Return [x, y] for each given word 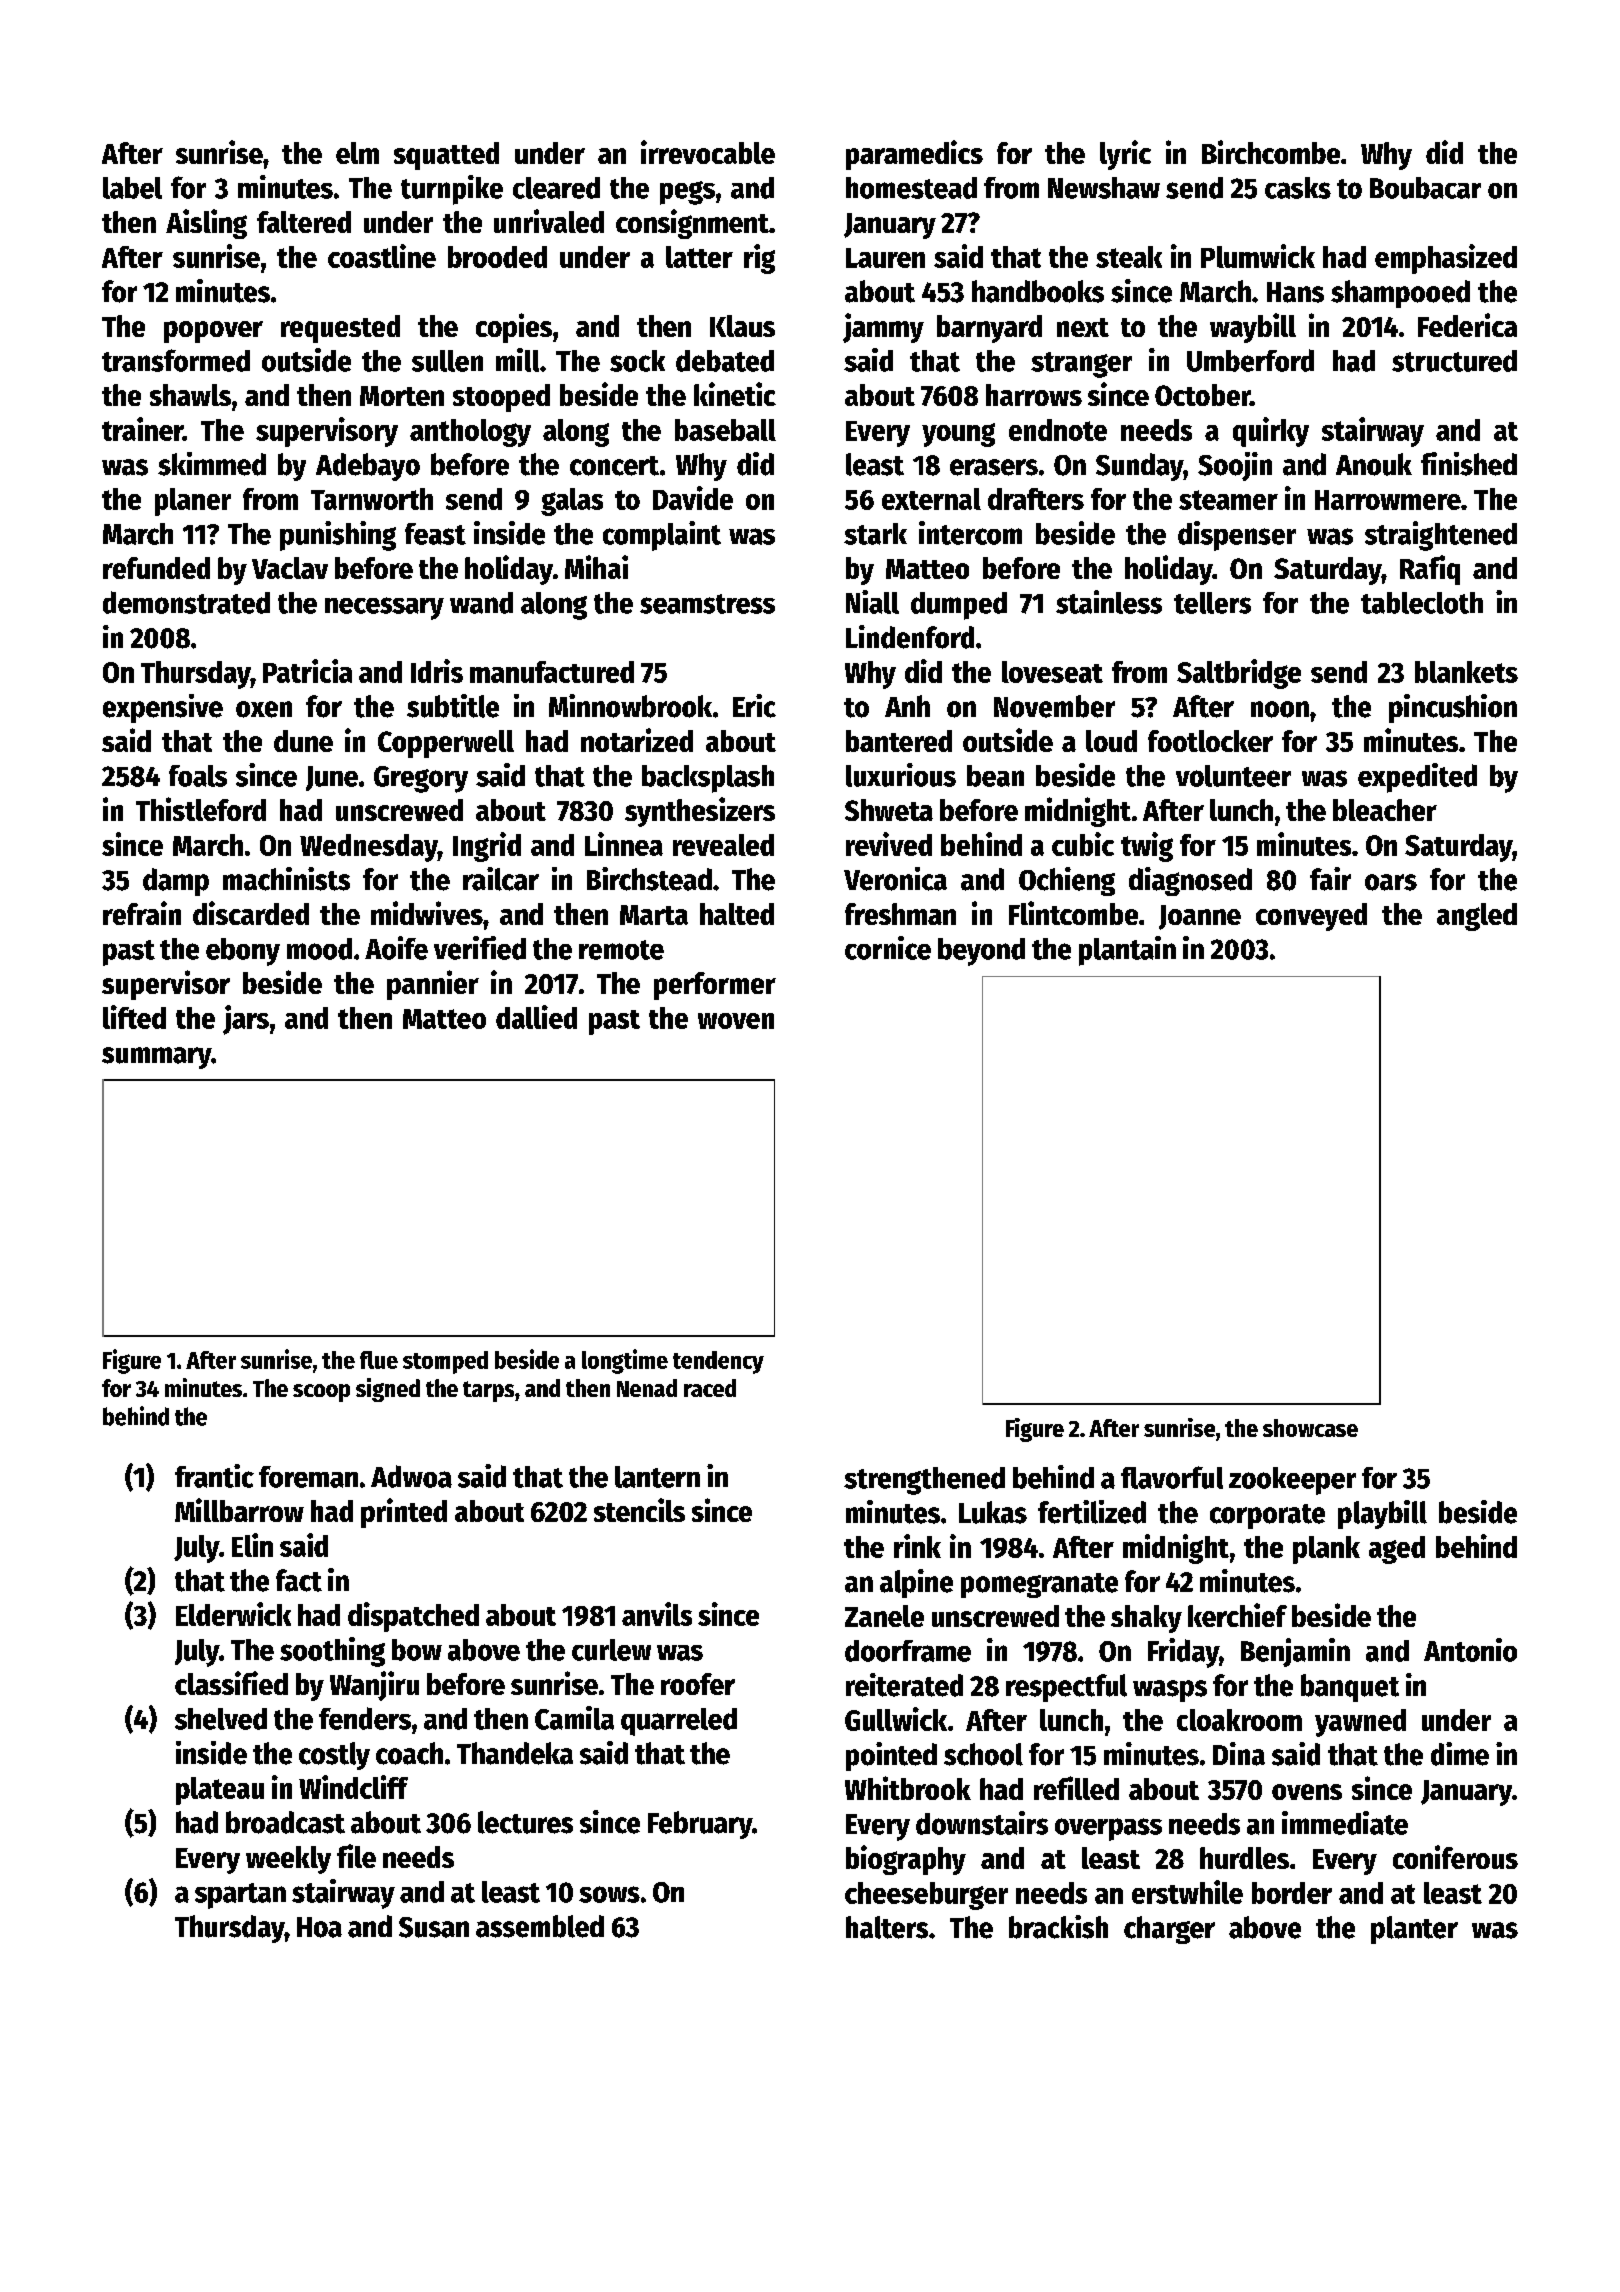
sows [609, 1894]
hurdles [1244, 1858]
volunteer [1233, 776]
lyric [1125, 155]
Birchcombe [1271, 152]
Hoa [319, 1927]
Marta [654, 915]
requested [340, 329]
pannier [433, 985]
